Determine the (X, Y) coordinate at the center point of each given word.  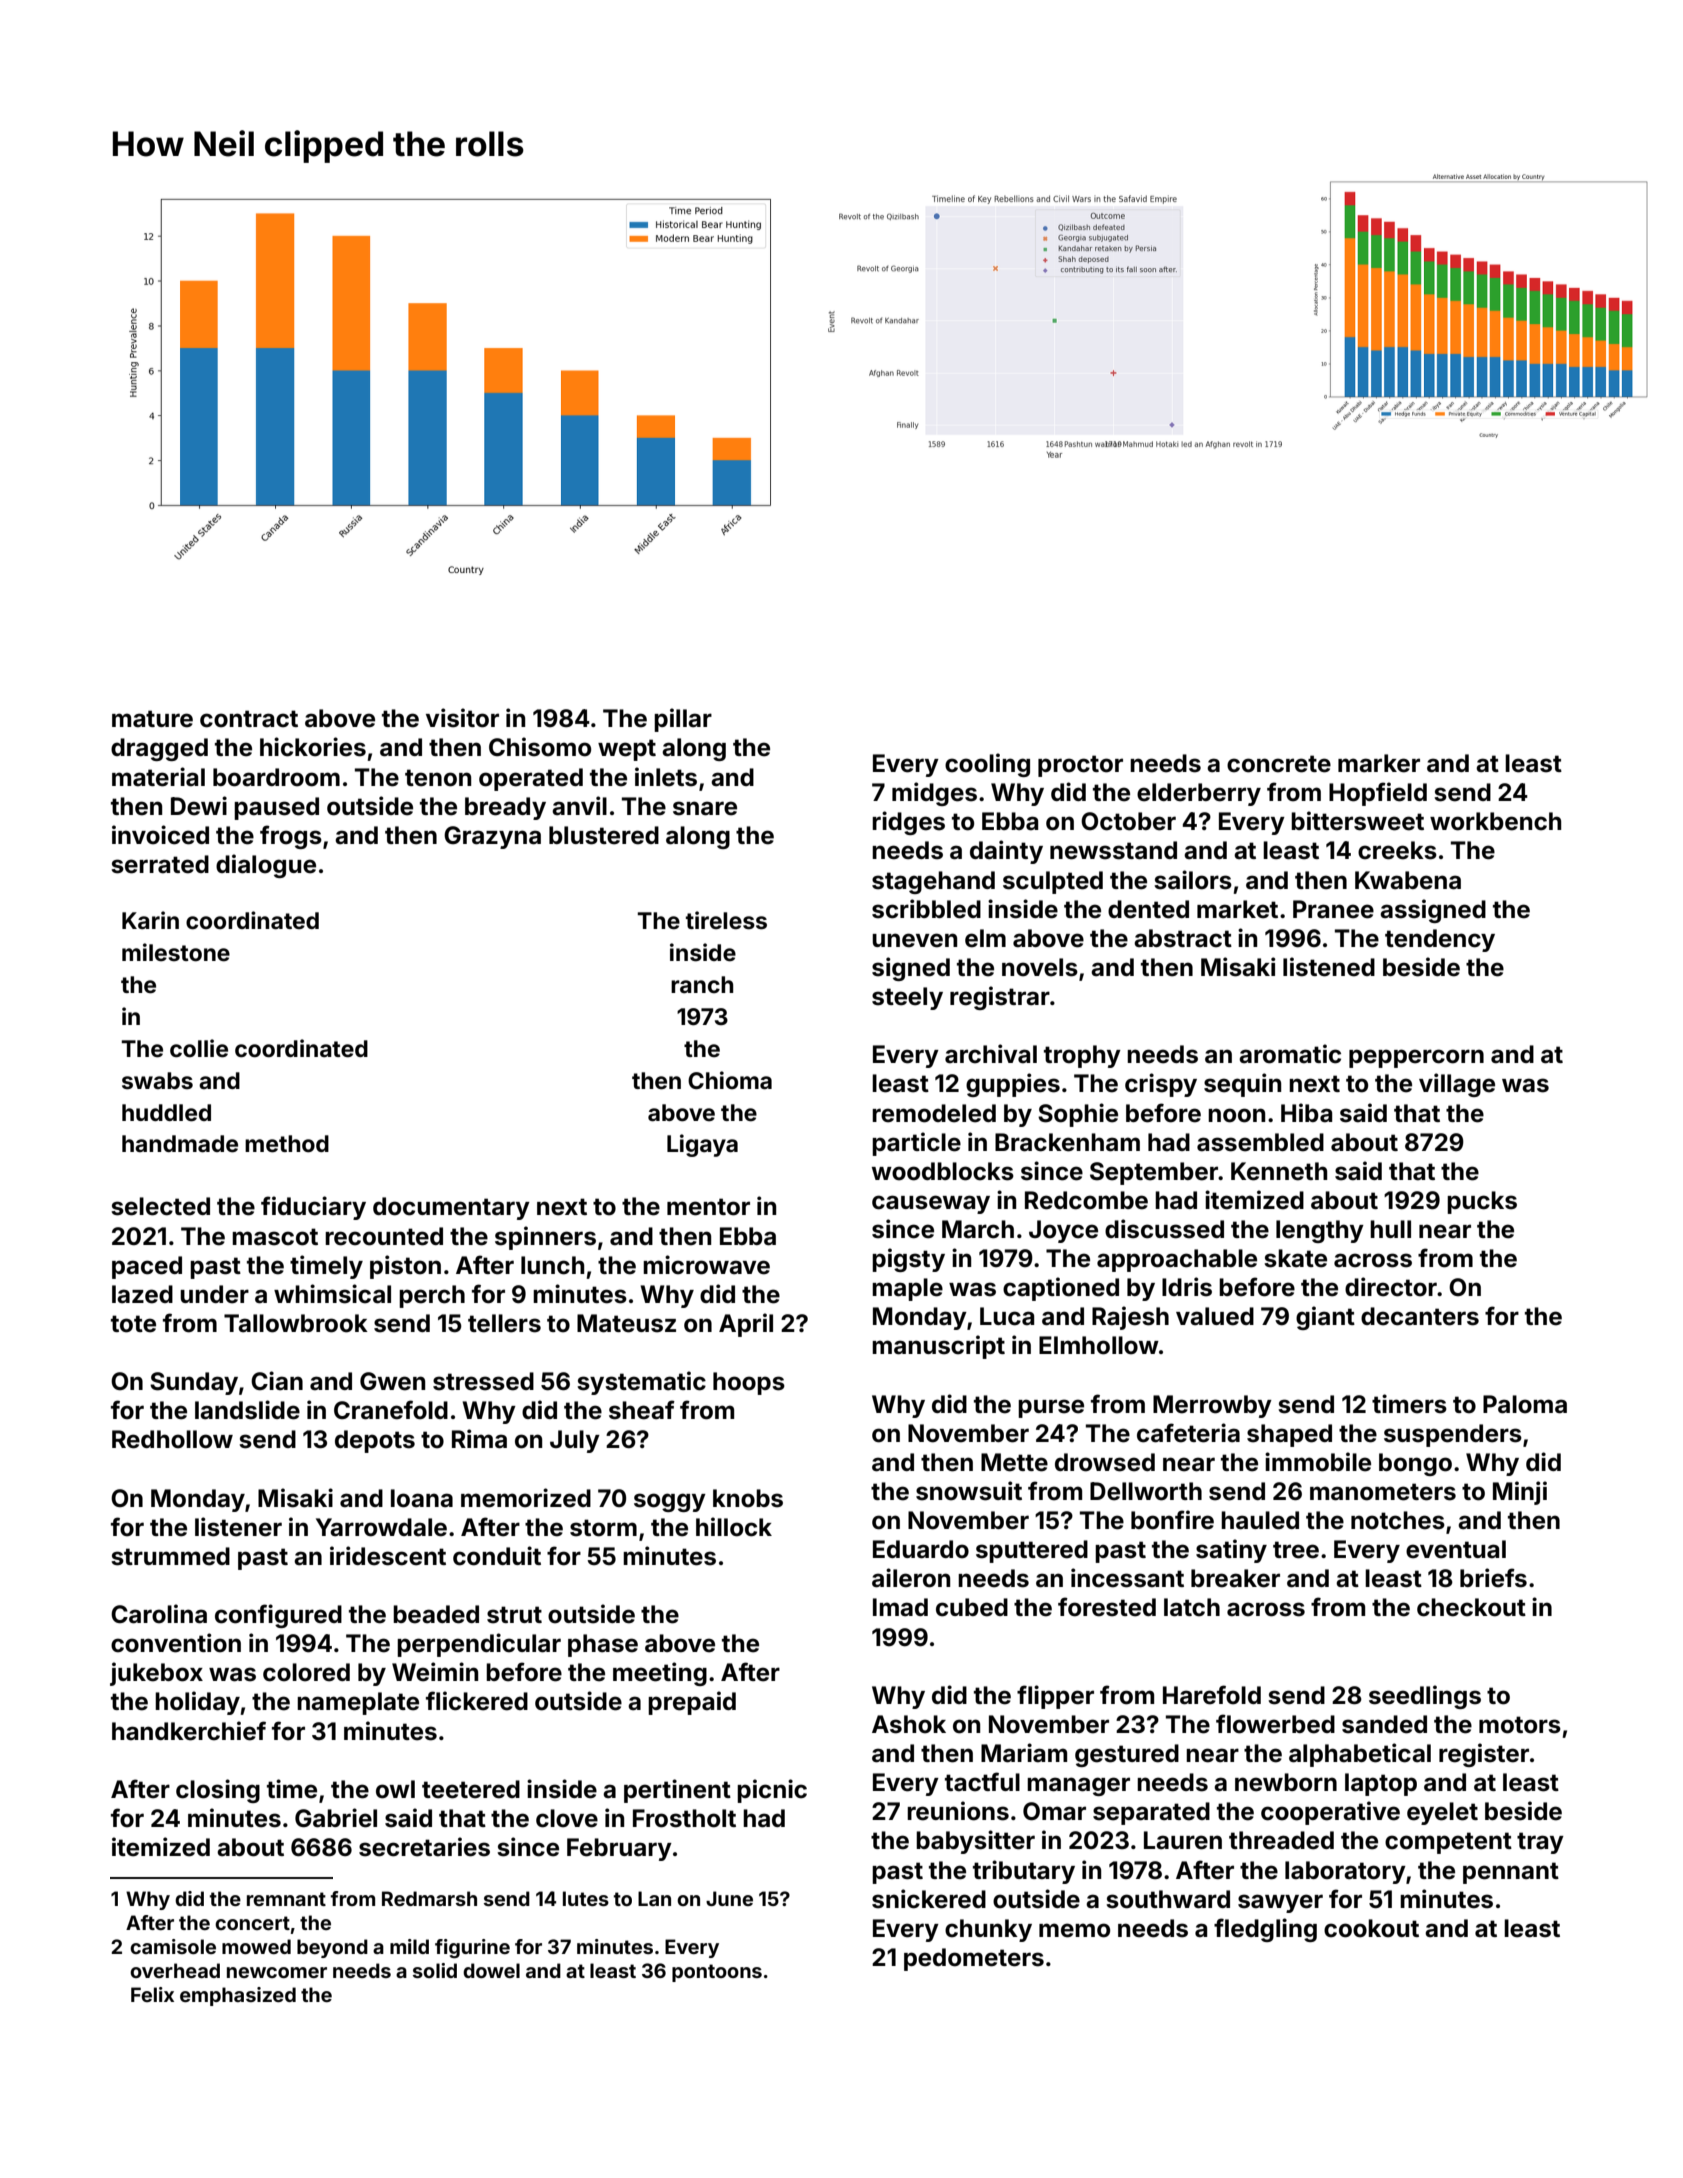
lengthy (1320, 1231)
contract (249, 719)
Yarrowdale (381, 1527)
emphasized (238, 1996)
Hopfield (1378, 794)
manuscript (938, 1347)
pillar (683, 720)
